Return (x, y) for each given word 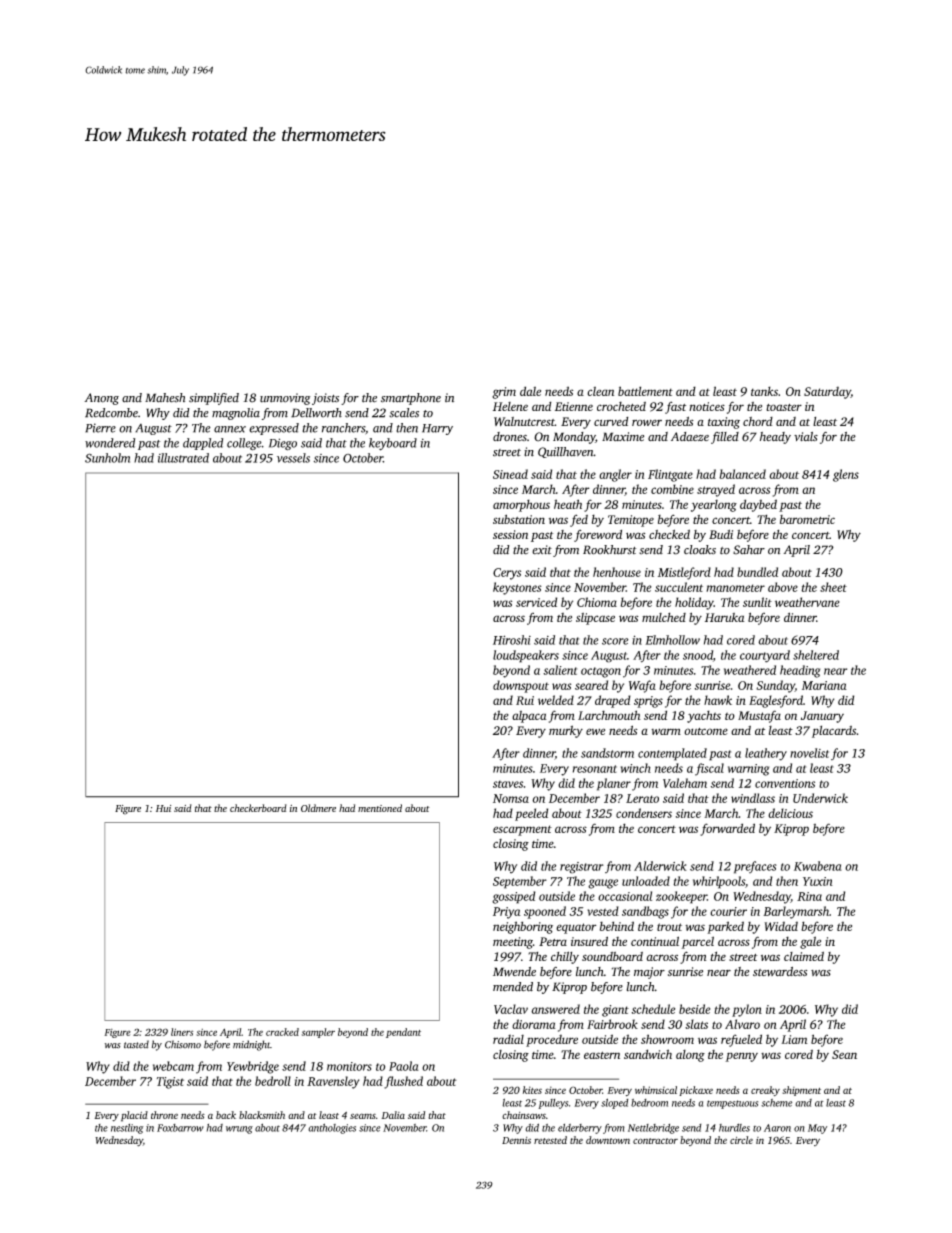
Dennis (516, 1140)
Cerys (507, 574)
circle (741, 1140)
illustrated (183, 458)
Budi (721, 534)
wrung (239, 1130)
